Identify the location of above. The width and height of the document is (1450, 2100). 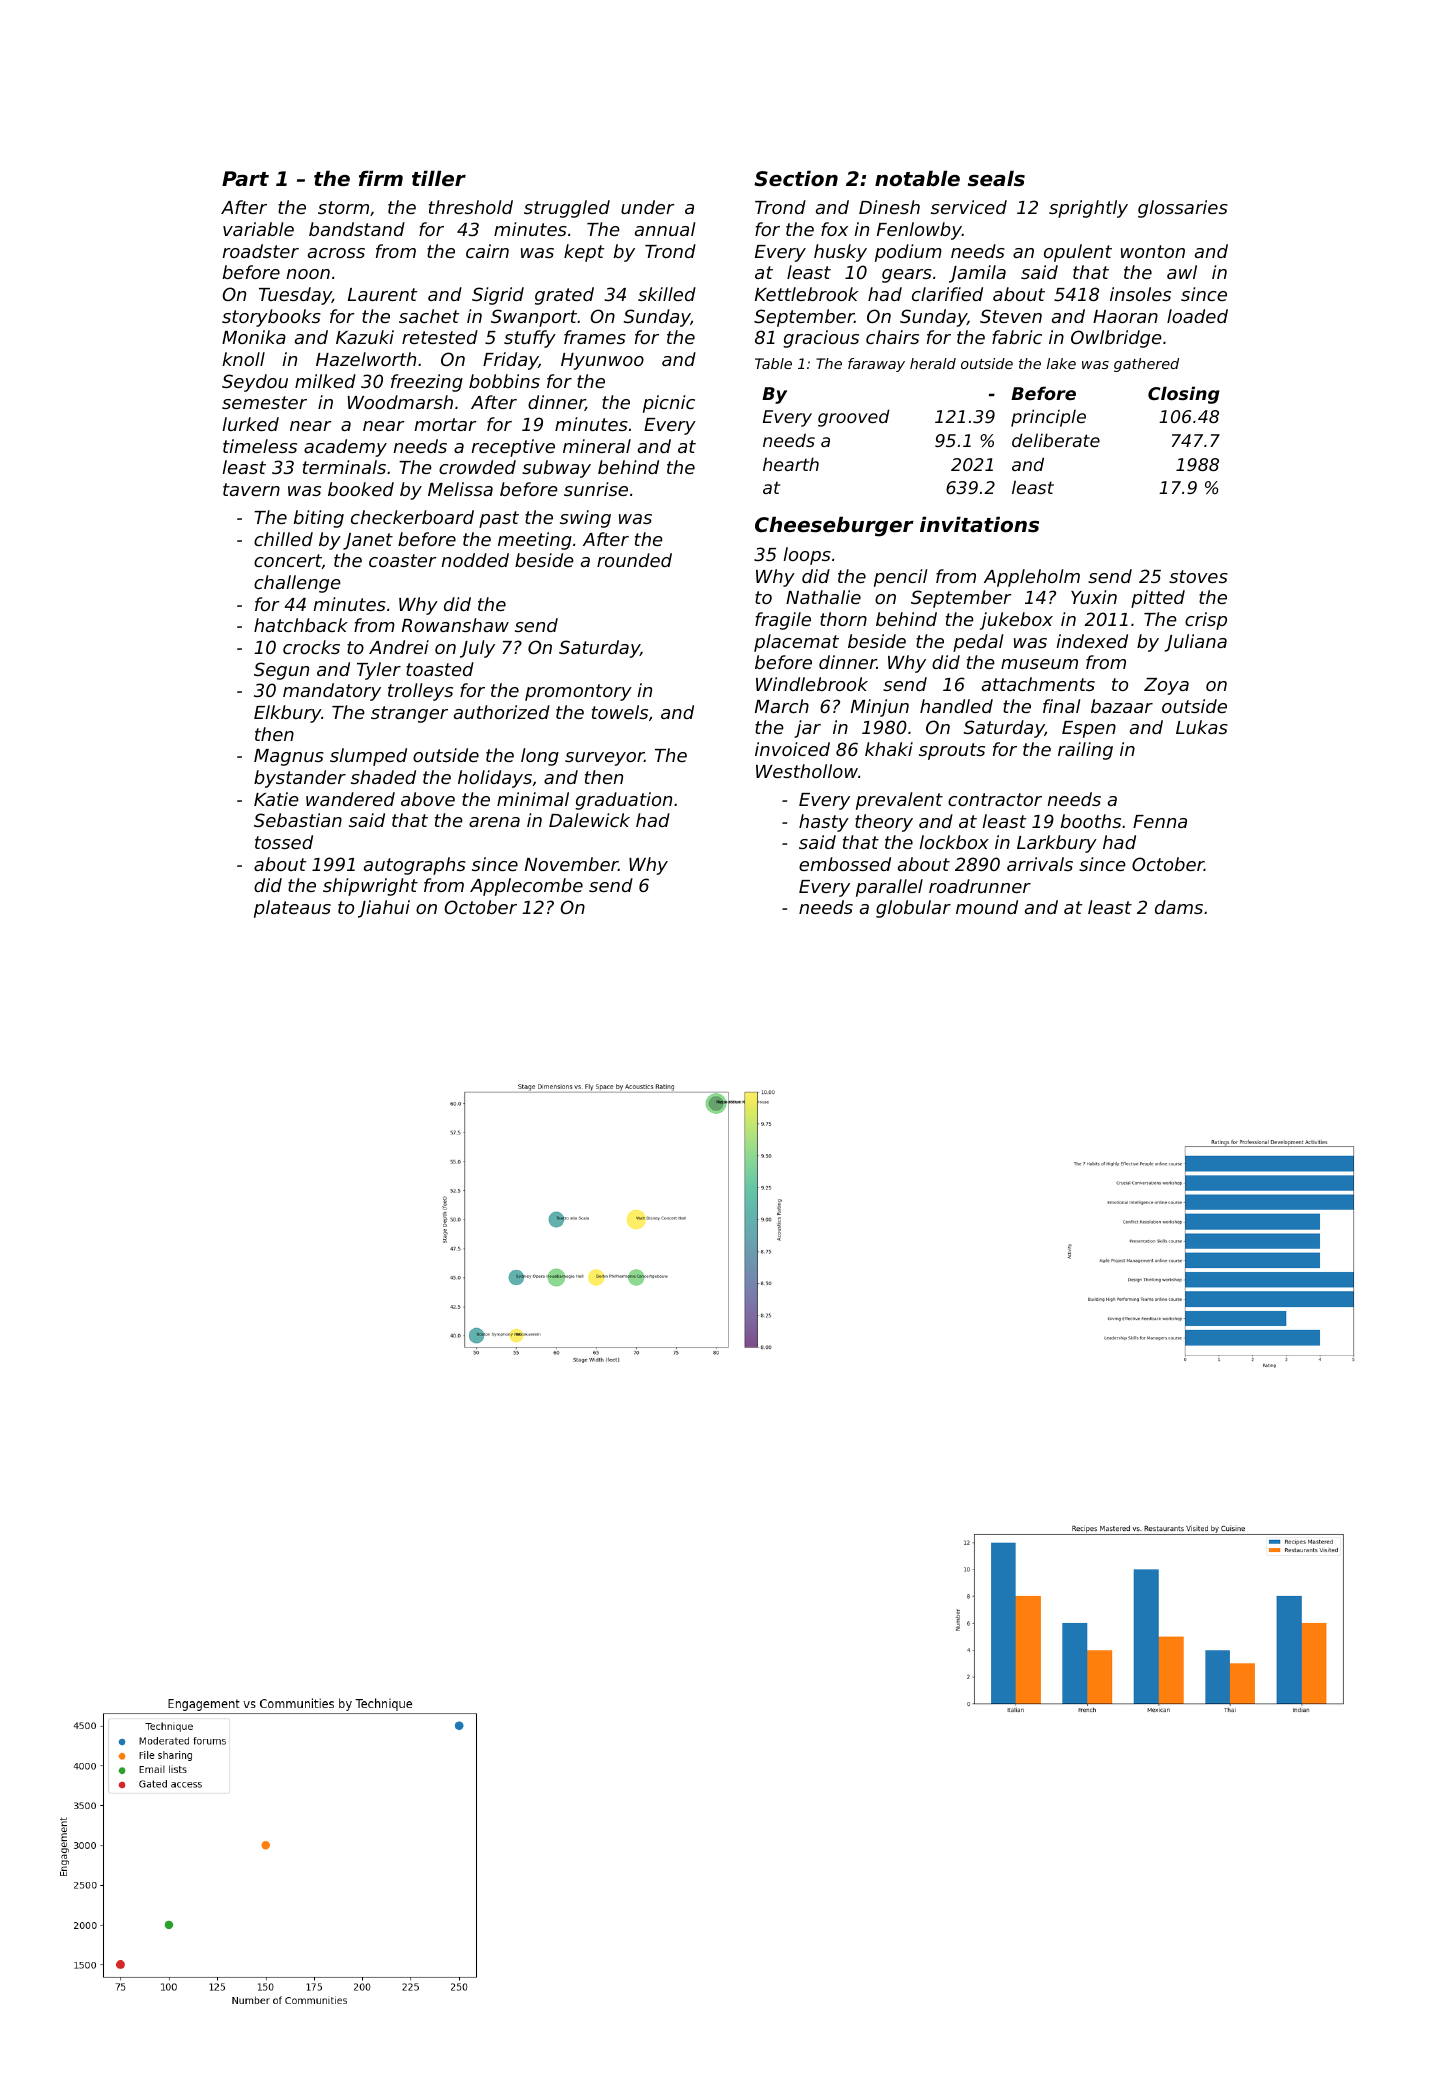
(428, 799).
